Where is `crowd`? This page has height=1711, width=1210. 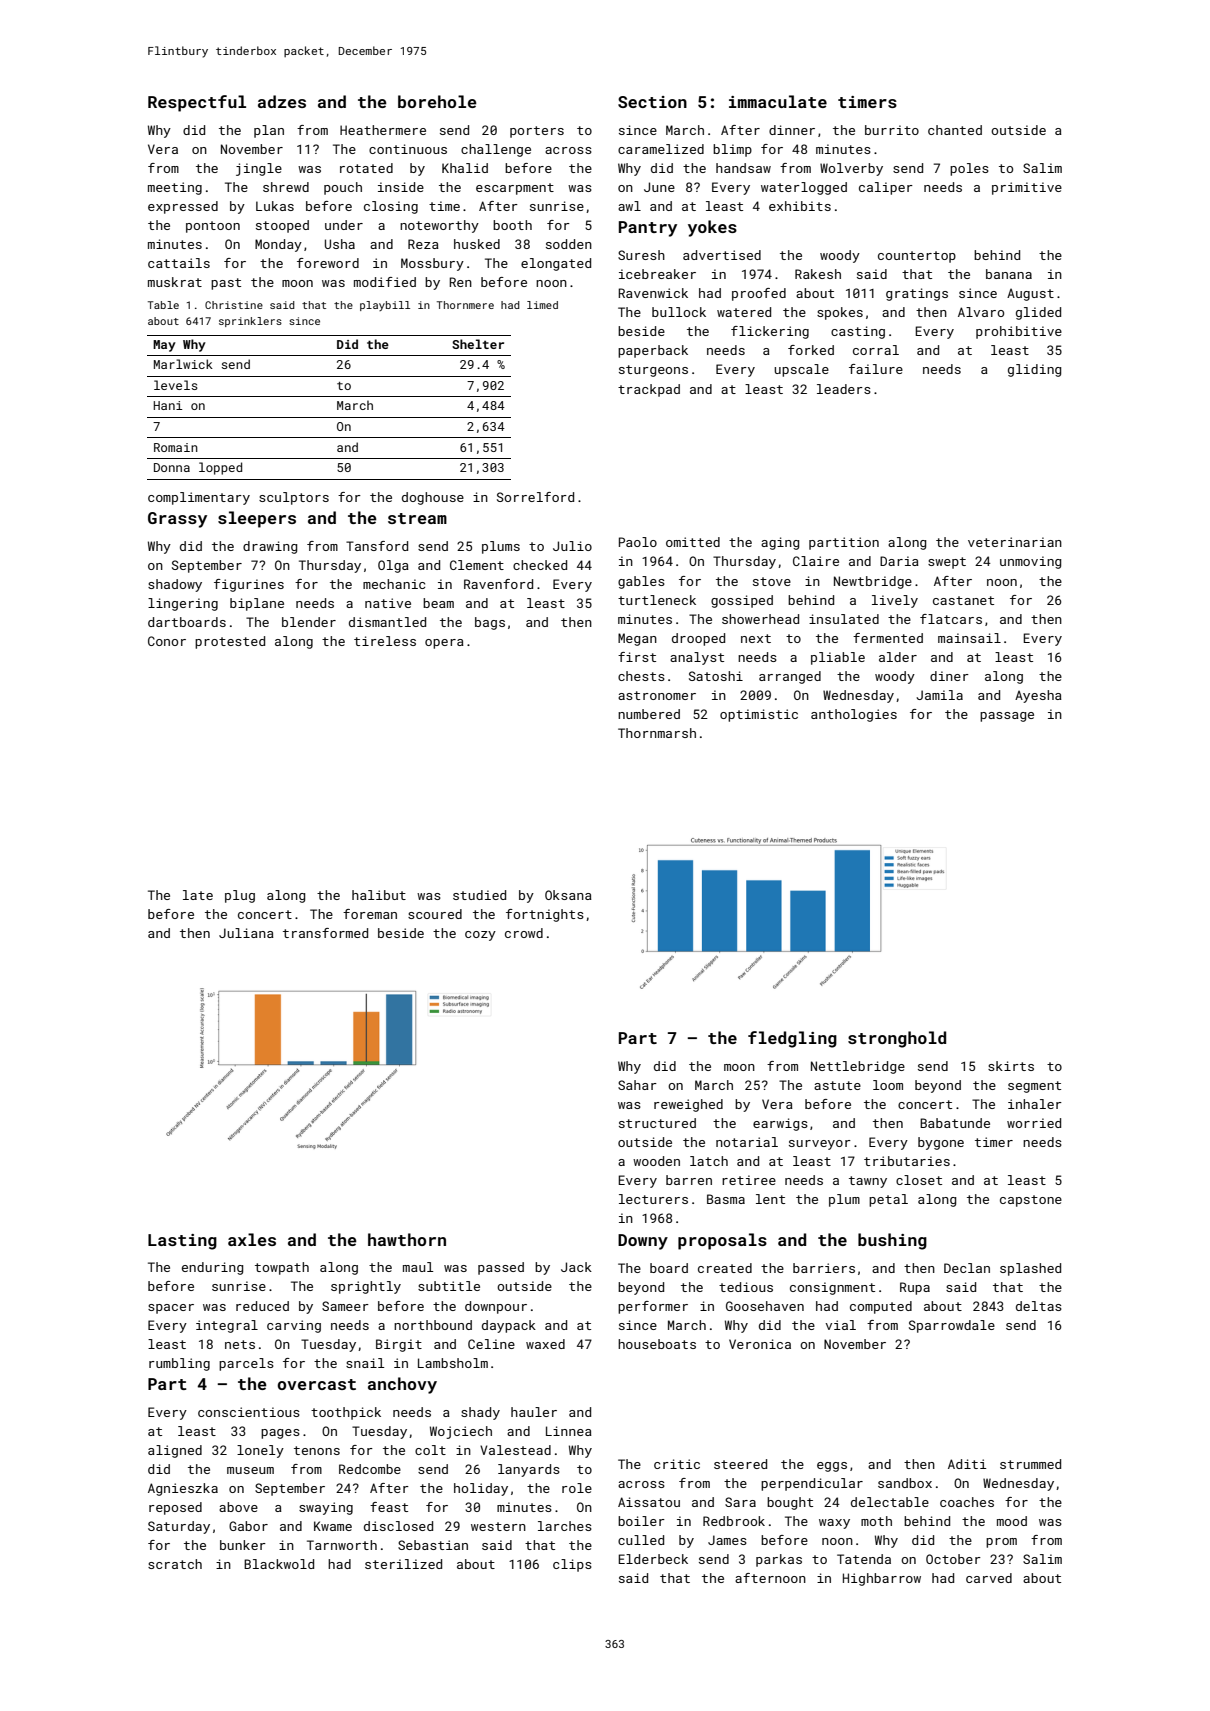 crowd is located at coordinates (524, 933).
